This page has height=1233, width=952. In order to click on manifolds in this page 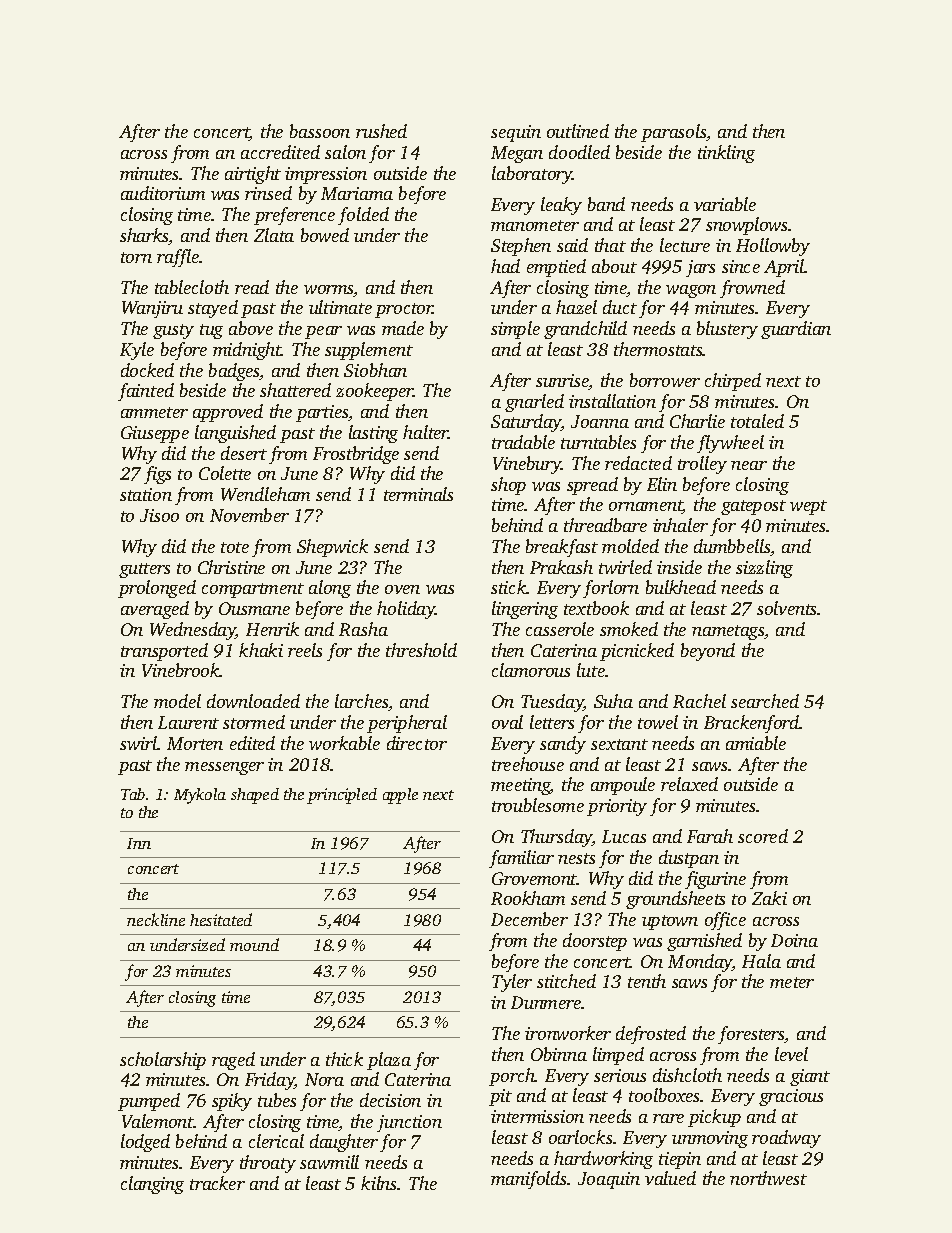, I will do `click(529, 1180)`.
